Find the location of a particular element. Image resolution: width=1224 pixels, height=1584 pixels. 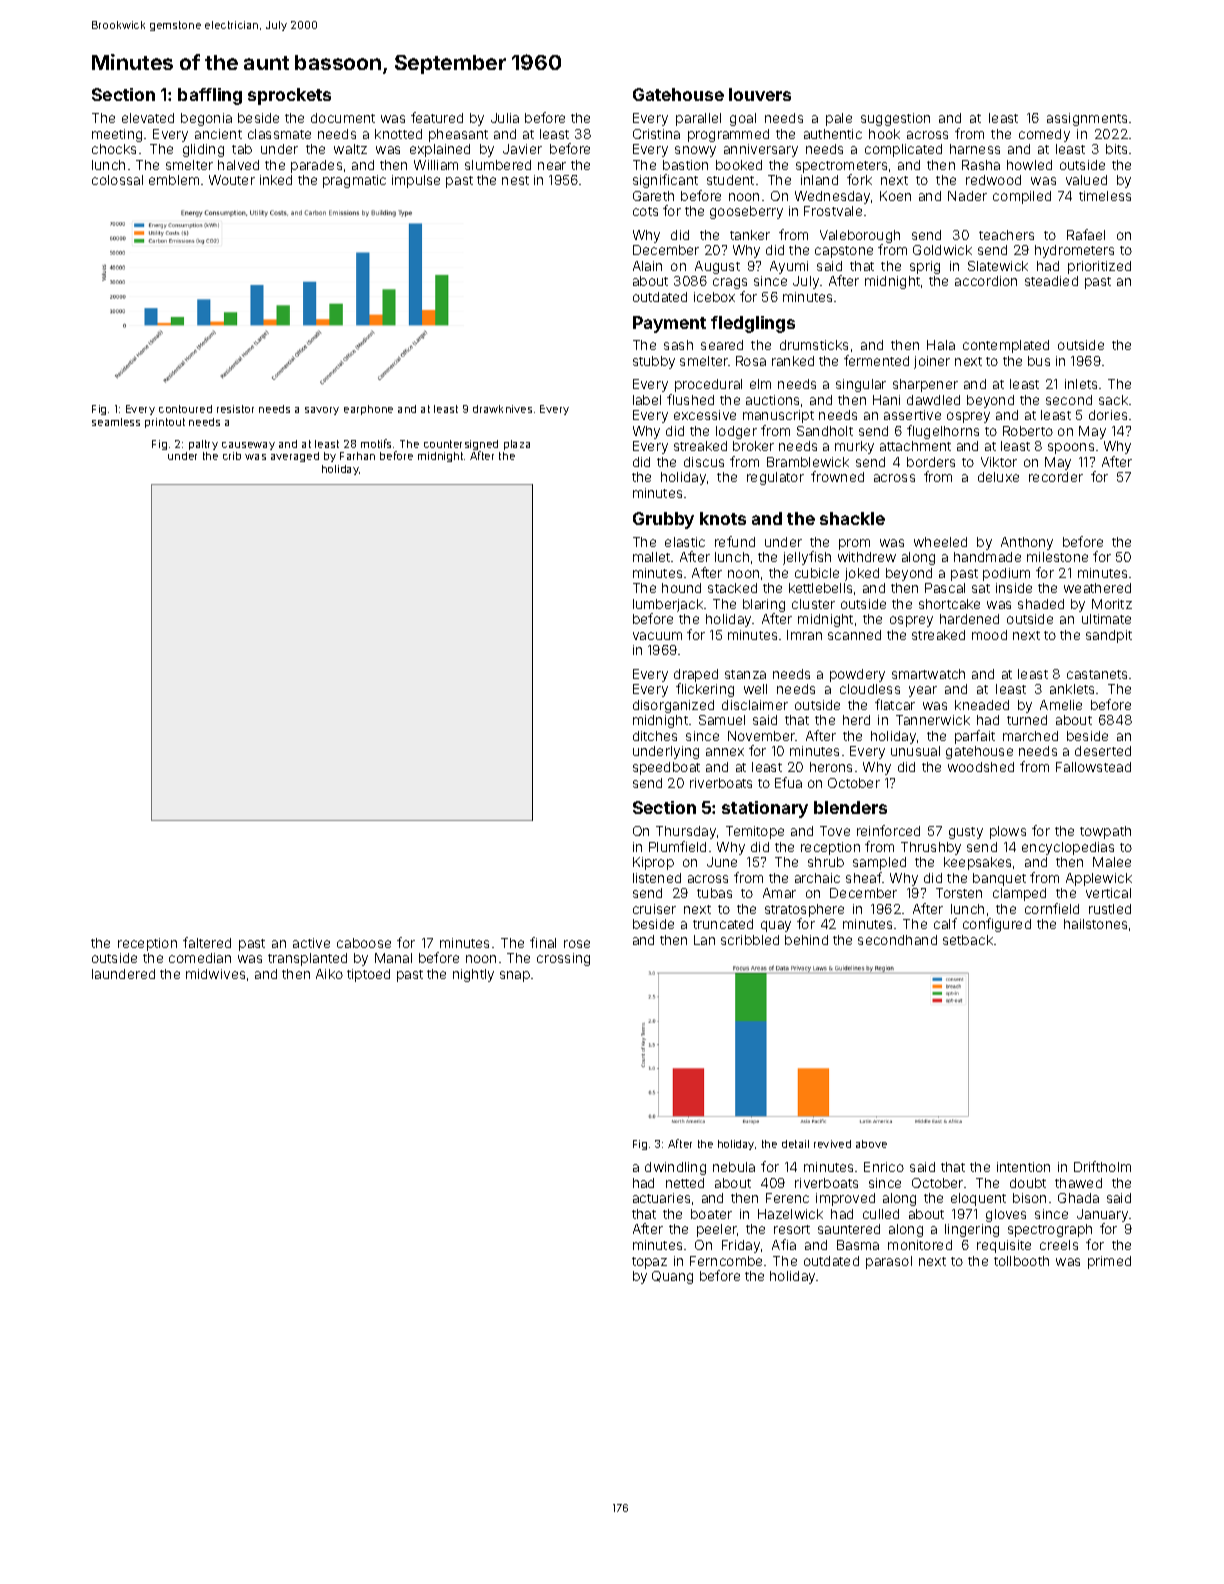

mood is located at coordinates (989, 635).
